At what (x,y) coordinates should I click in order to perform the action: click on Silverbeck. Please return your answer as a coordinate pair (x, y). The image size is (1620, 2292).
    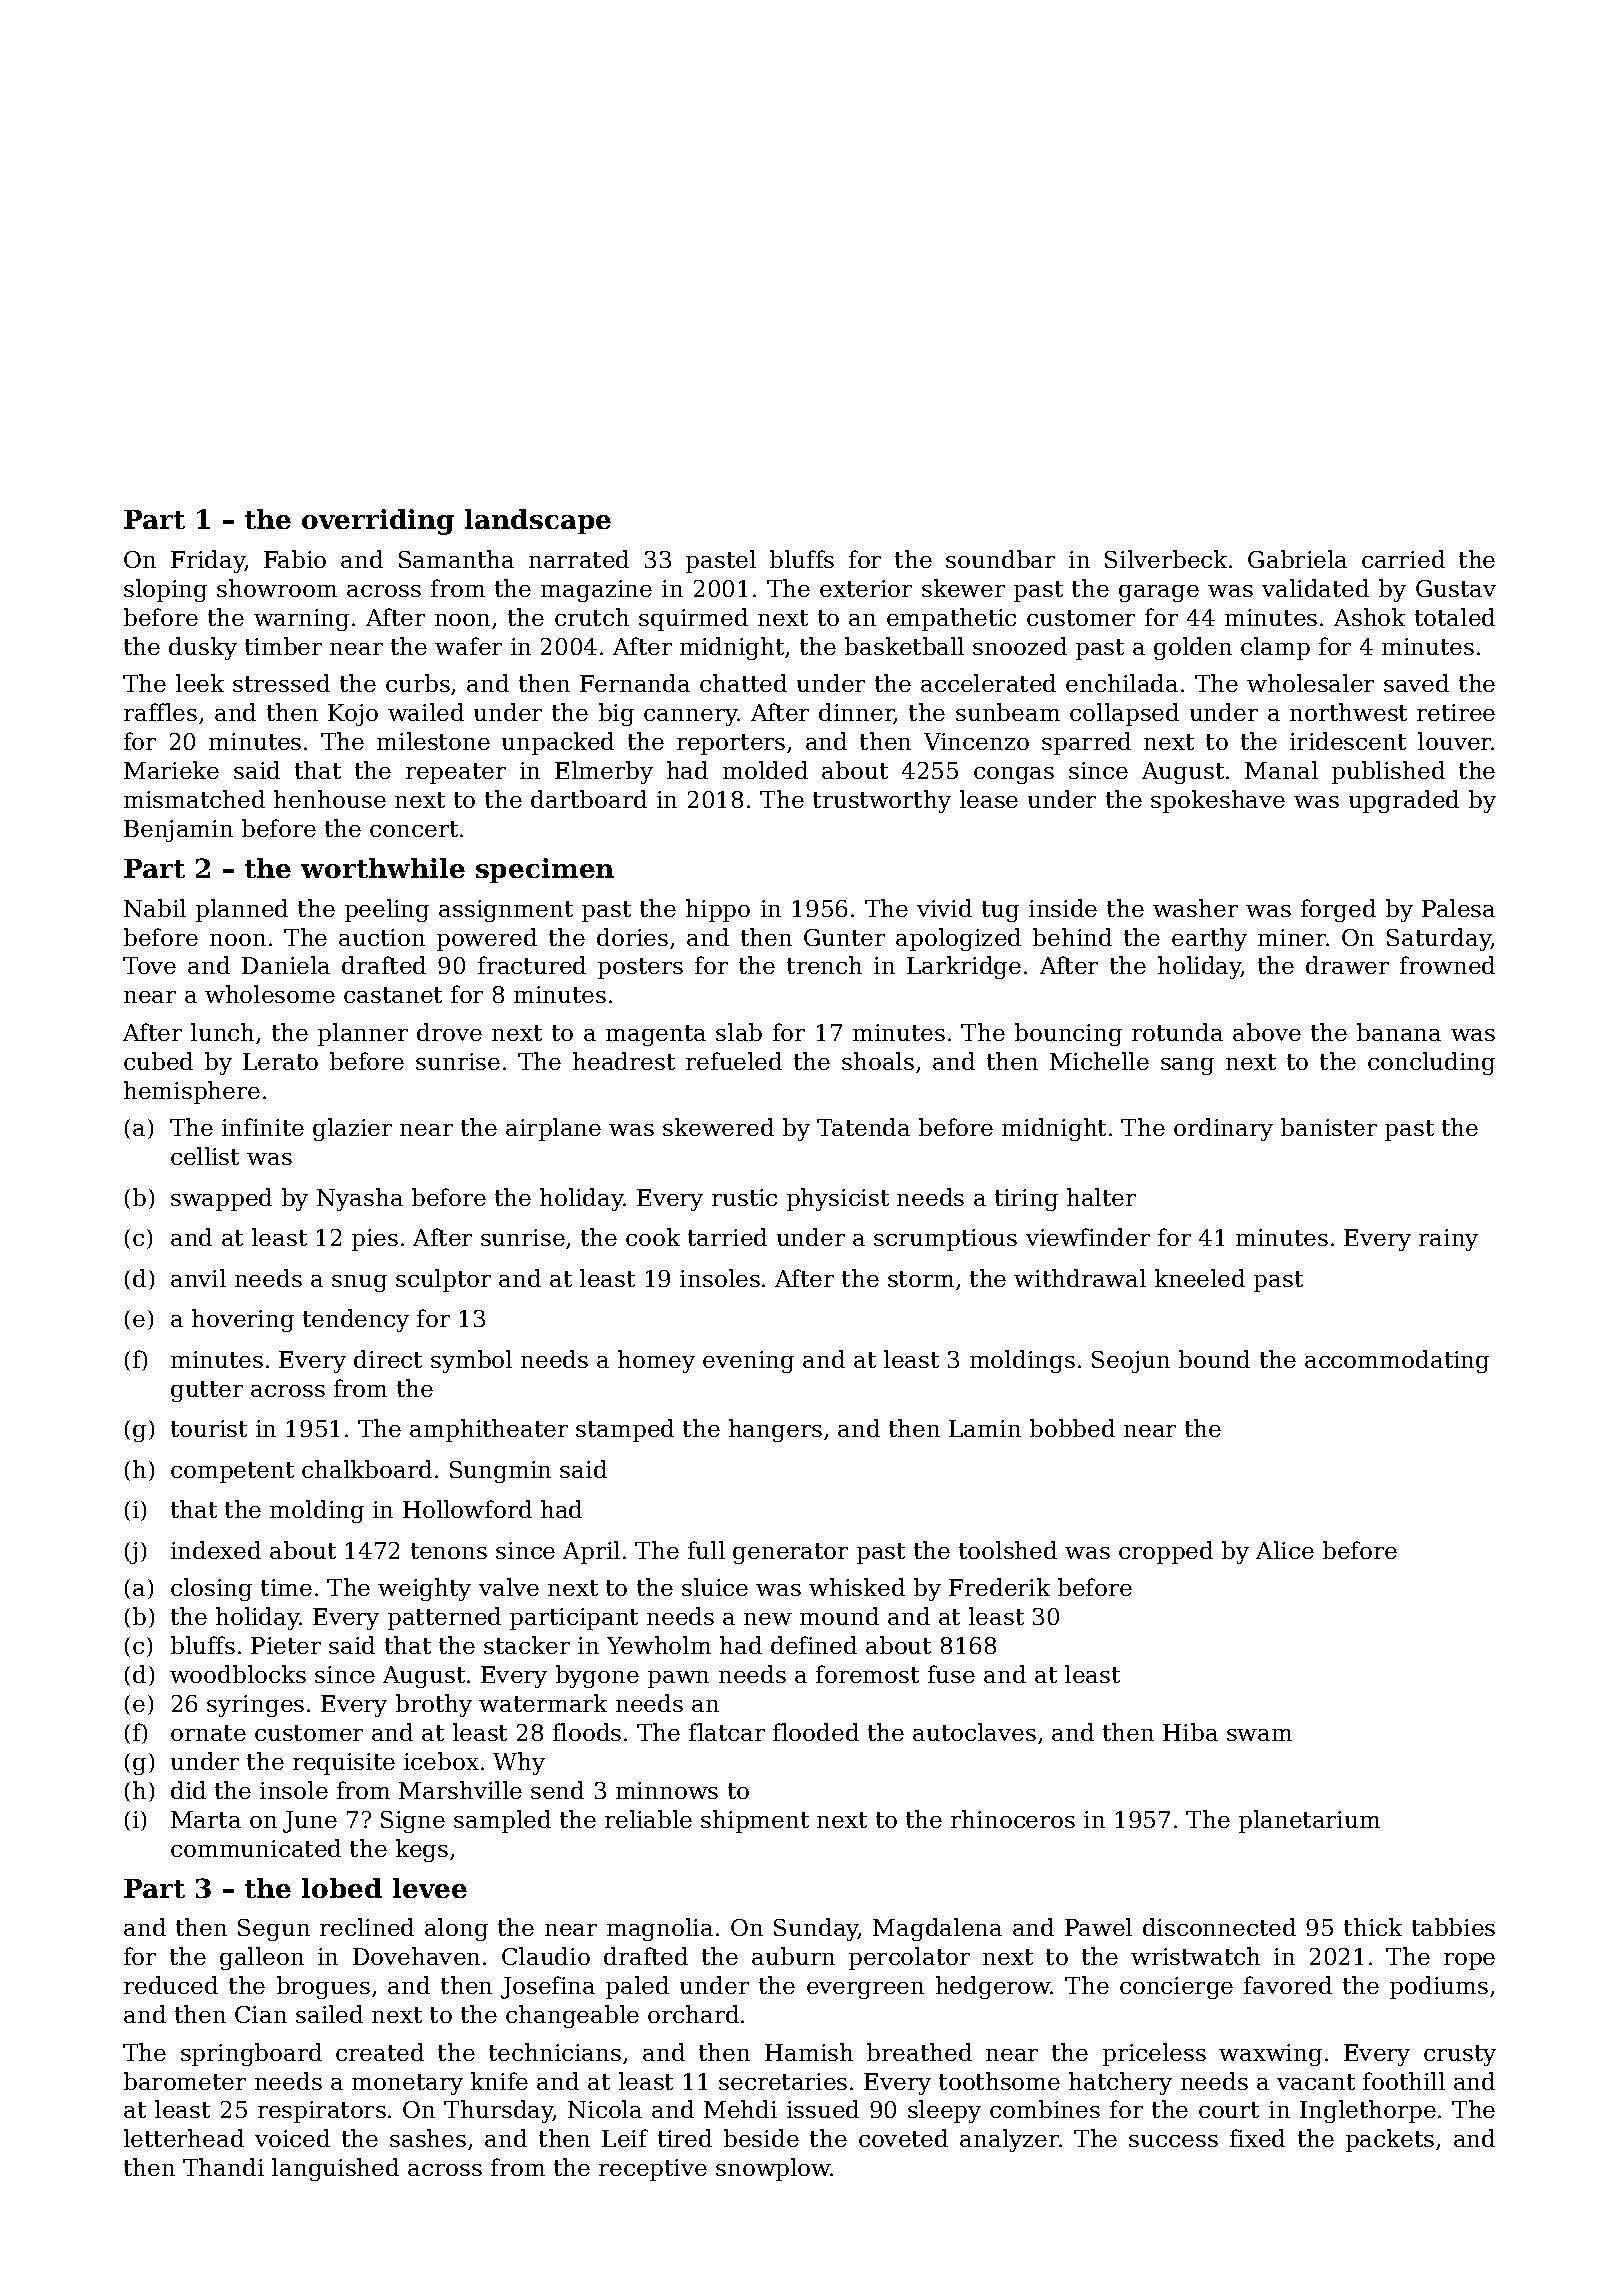
    Looking at the image, I should click on (1166, 559).
